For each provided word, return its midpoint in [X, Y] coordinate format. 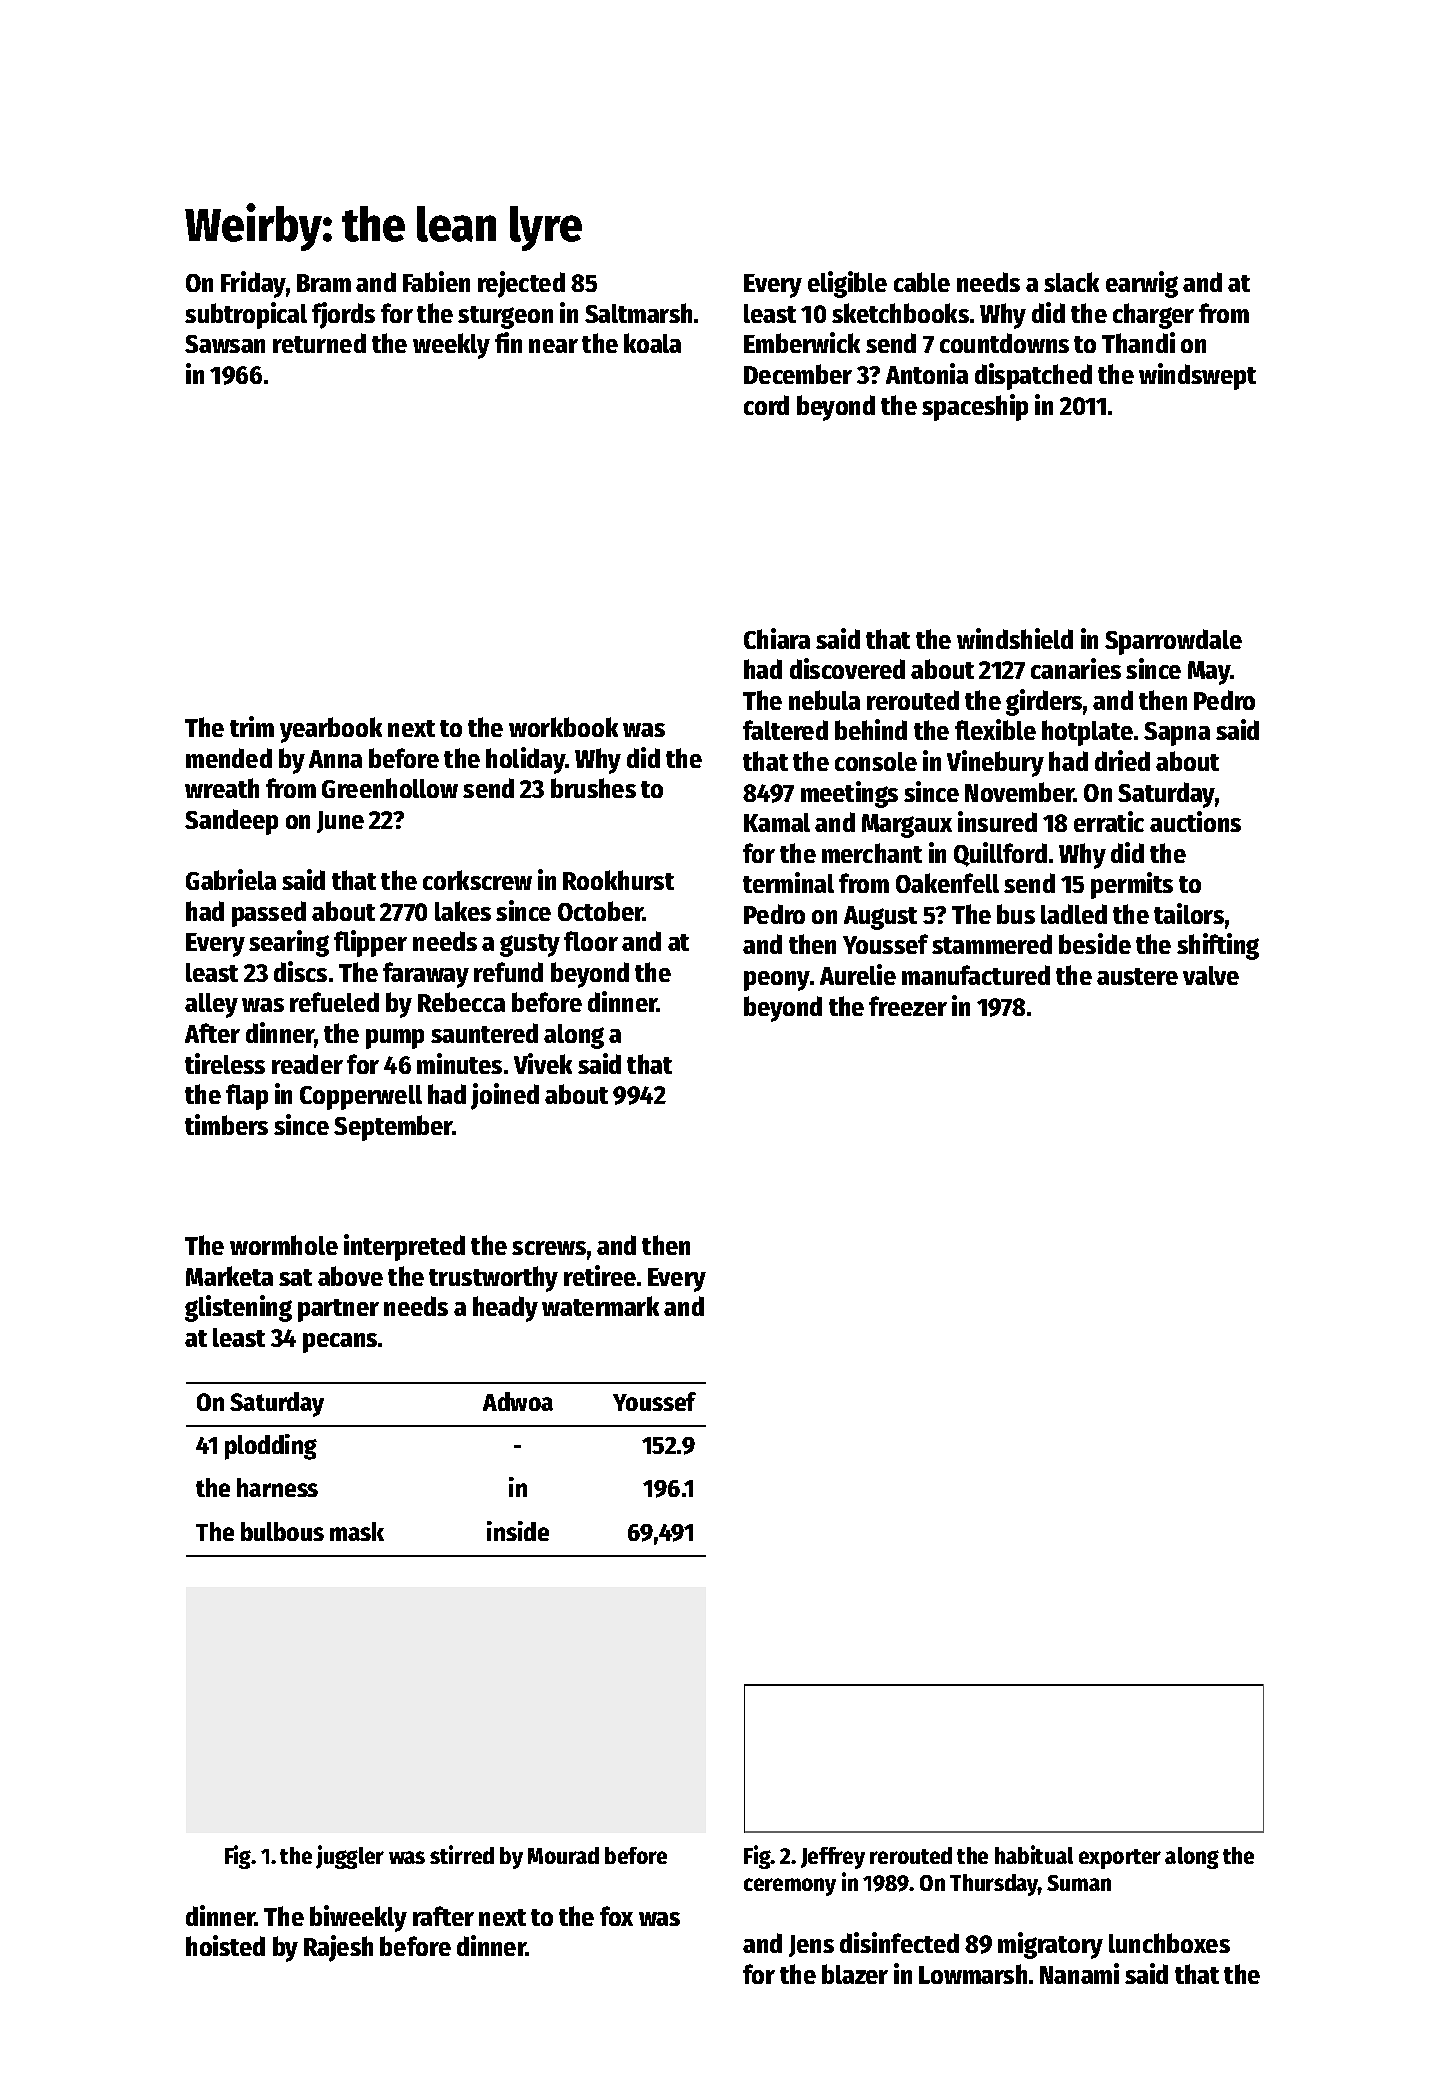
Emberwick [802, 342]
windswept [1197, 376]
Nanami [1079, 1973]
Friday [253, 284]
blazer [855, 1974]
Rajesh [338, 1948]
